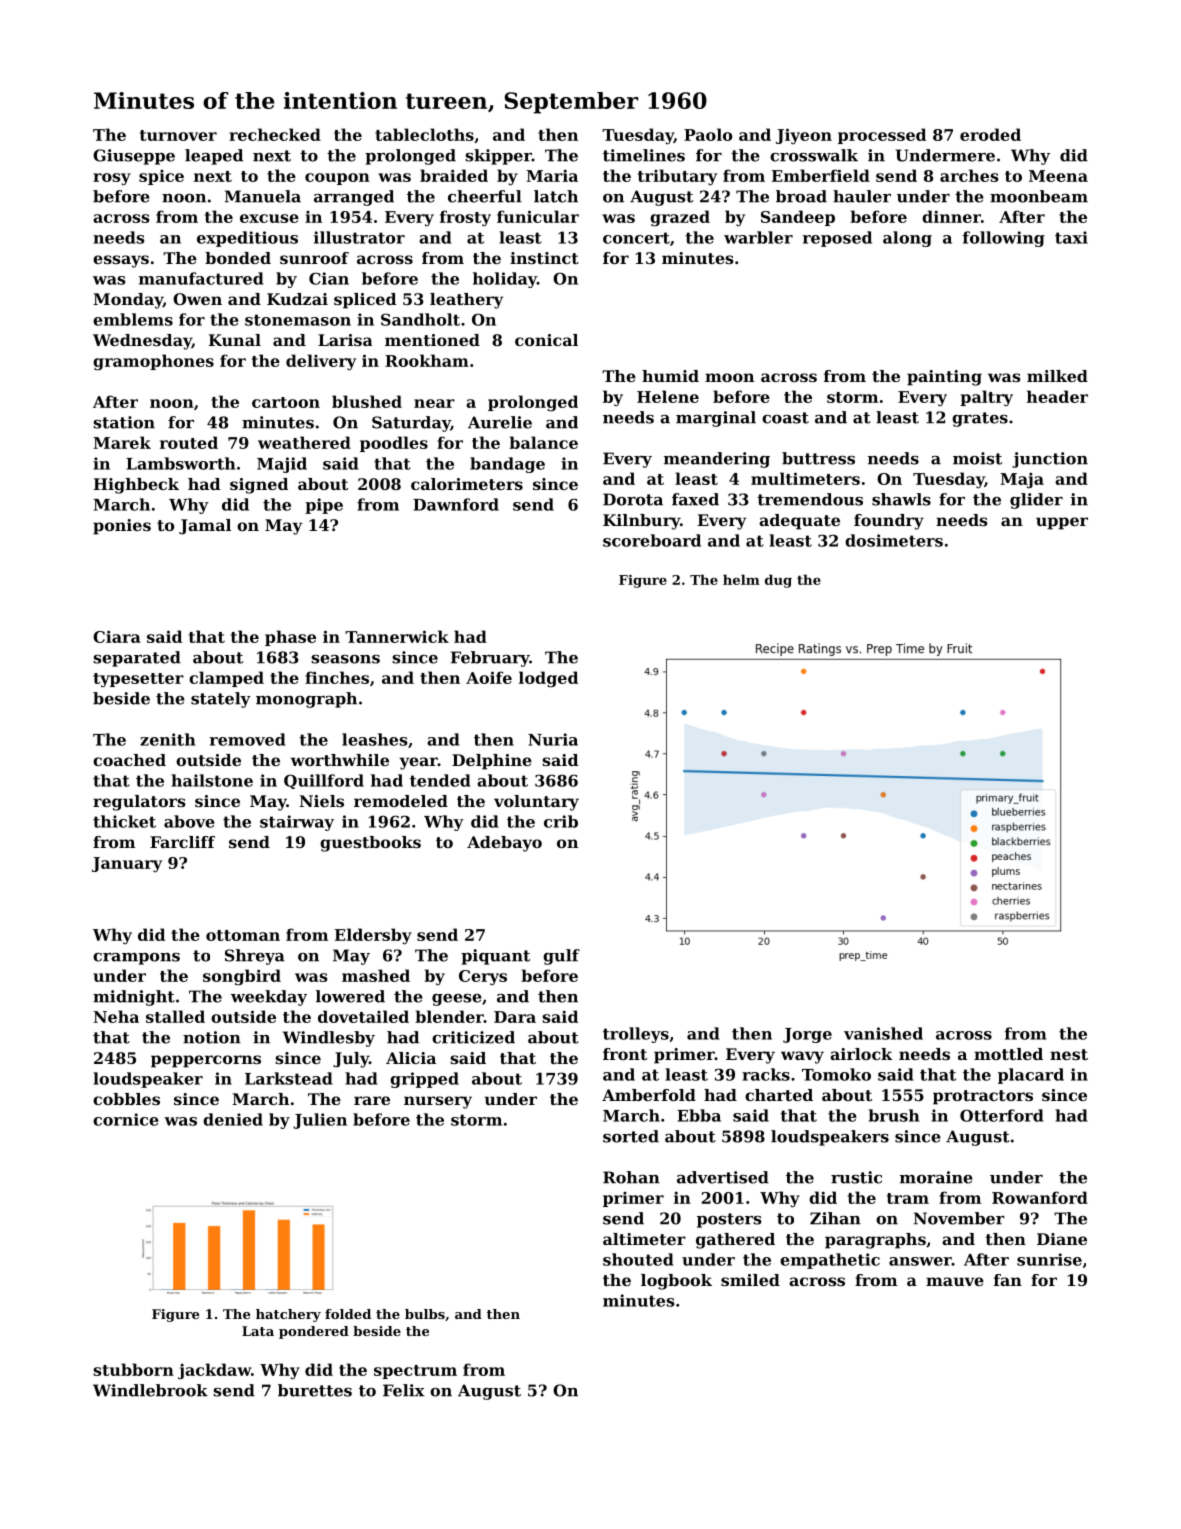  What do you see at coordinates (883, 1033) in the screenshot?
I see `vanished` at bounding box center [883, 1033].
